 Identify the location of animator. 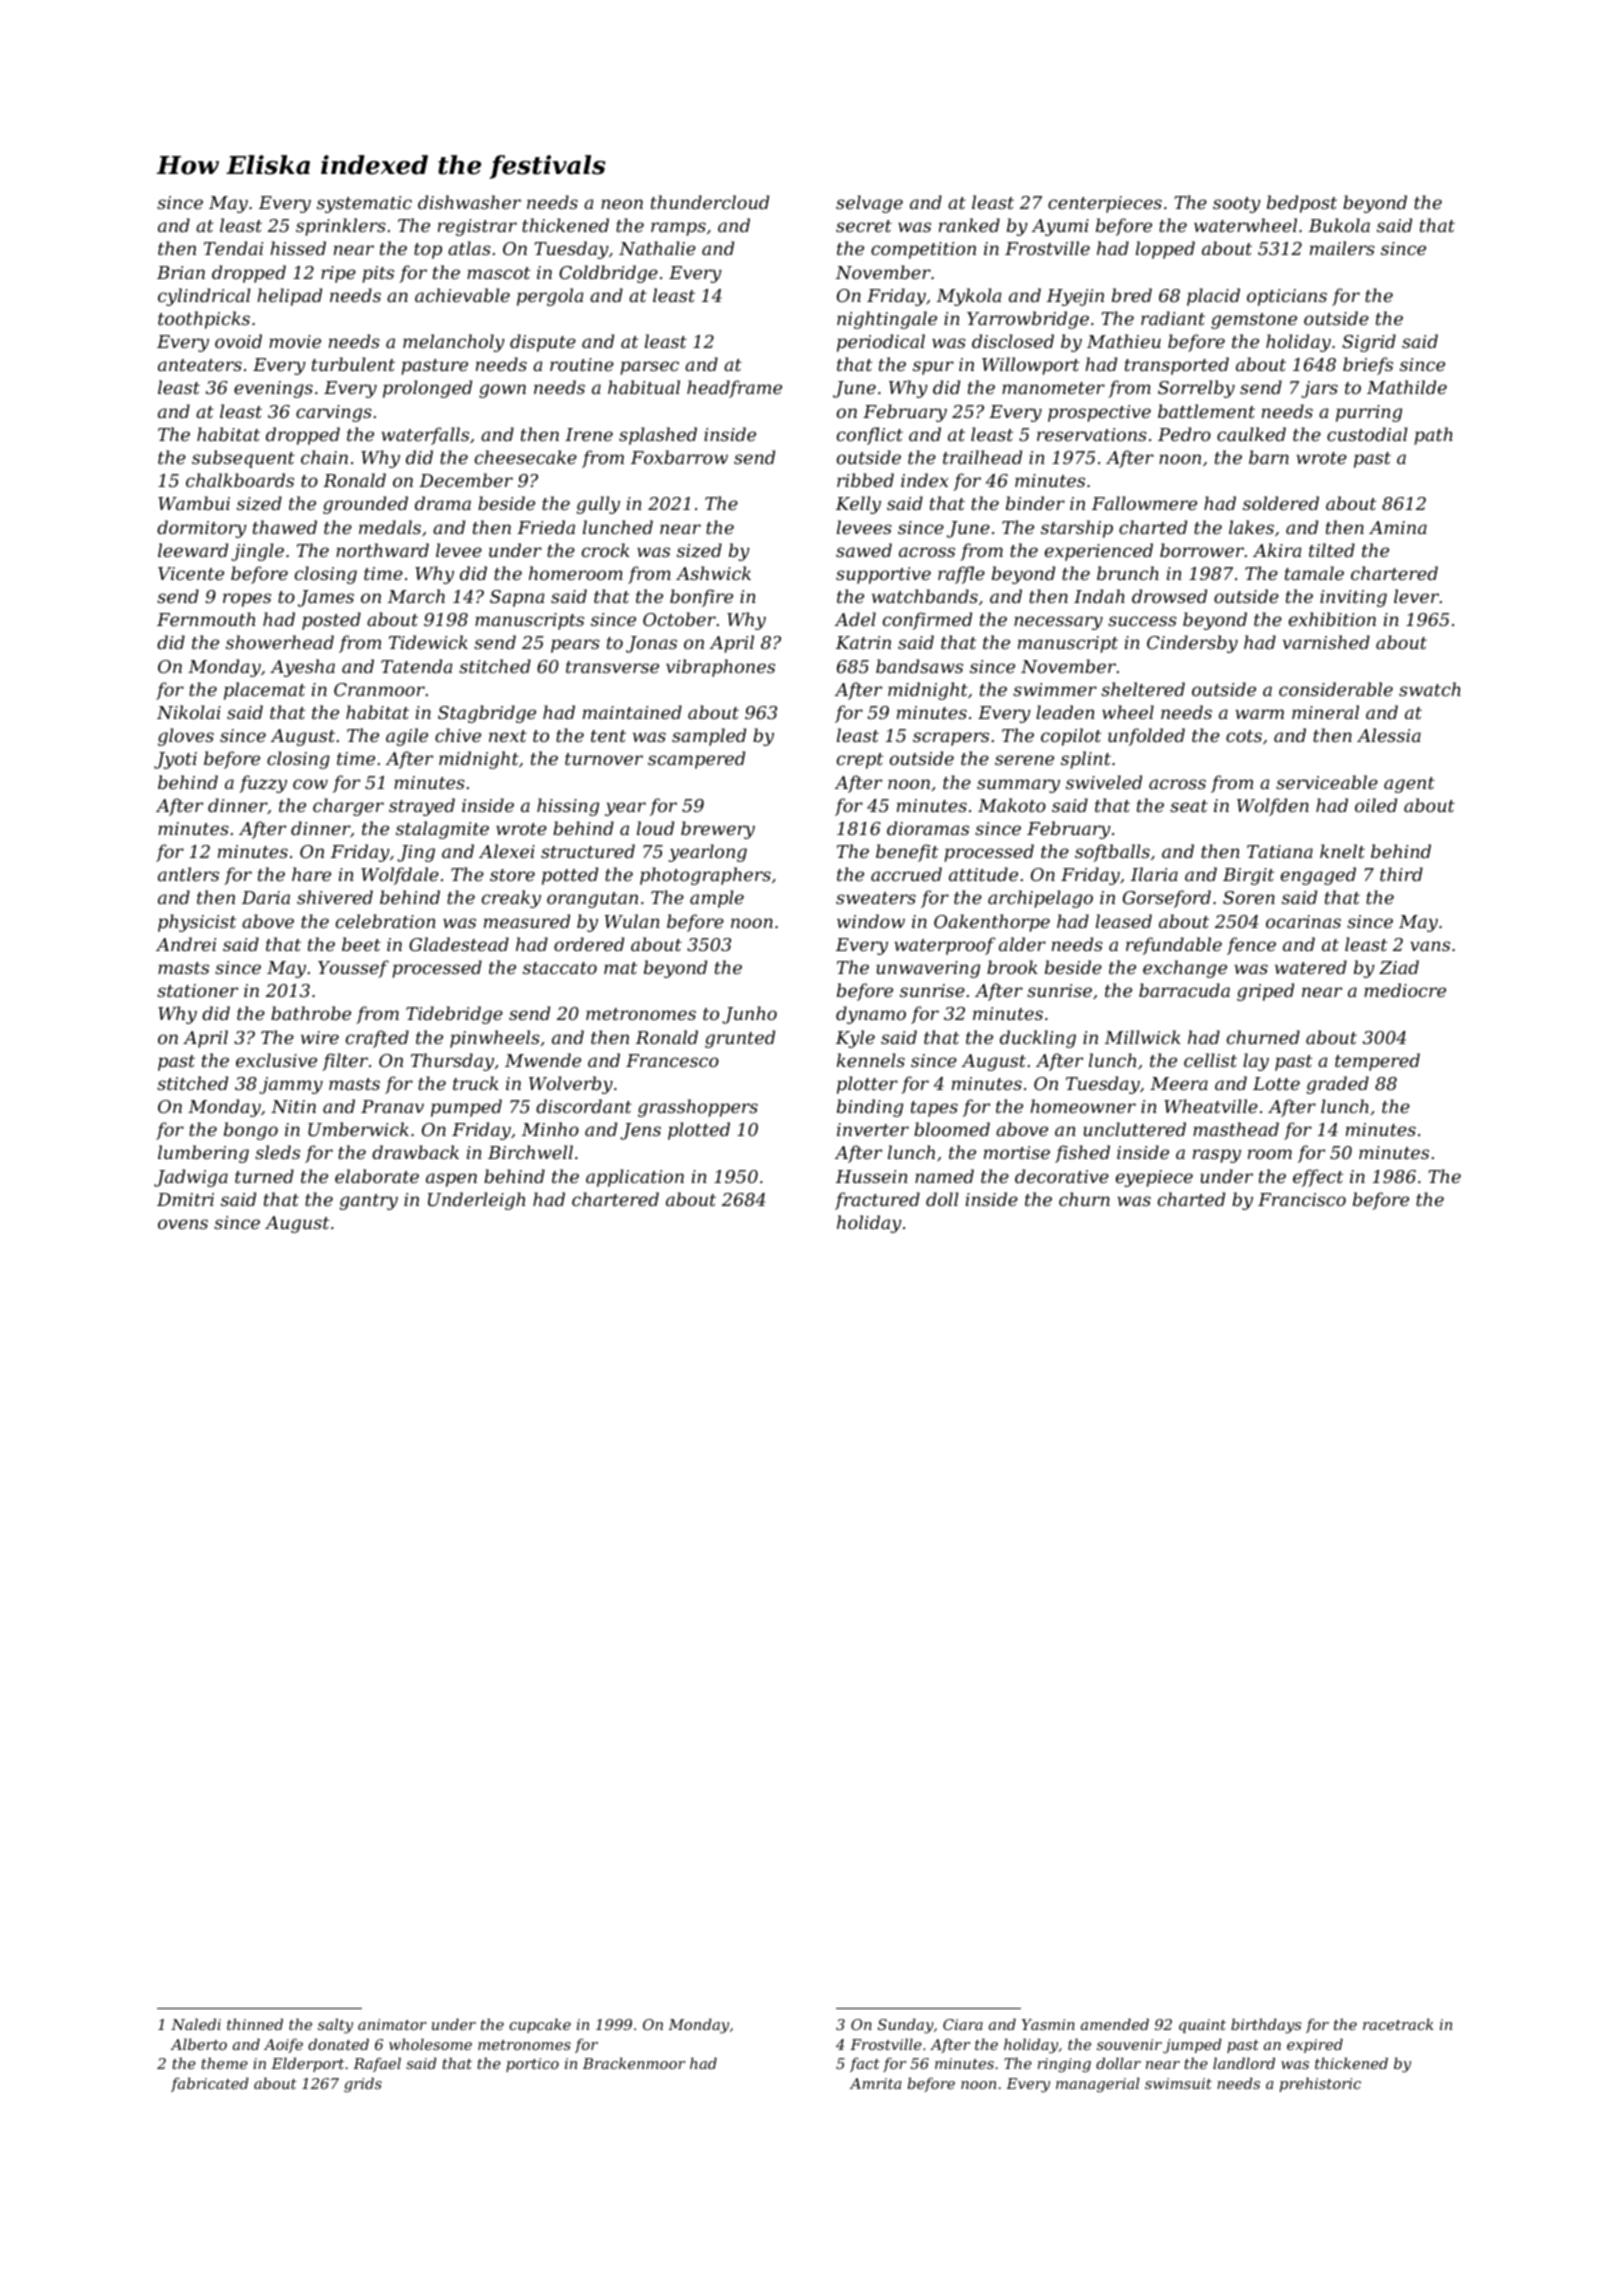
(392, 2024).
